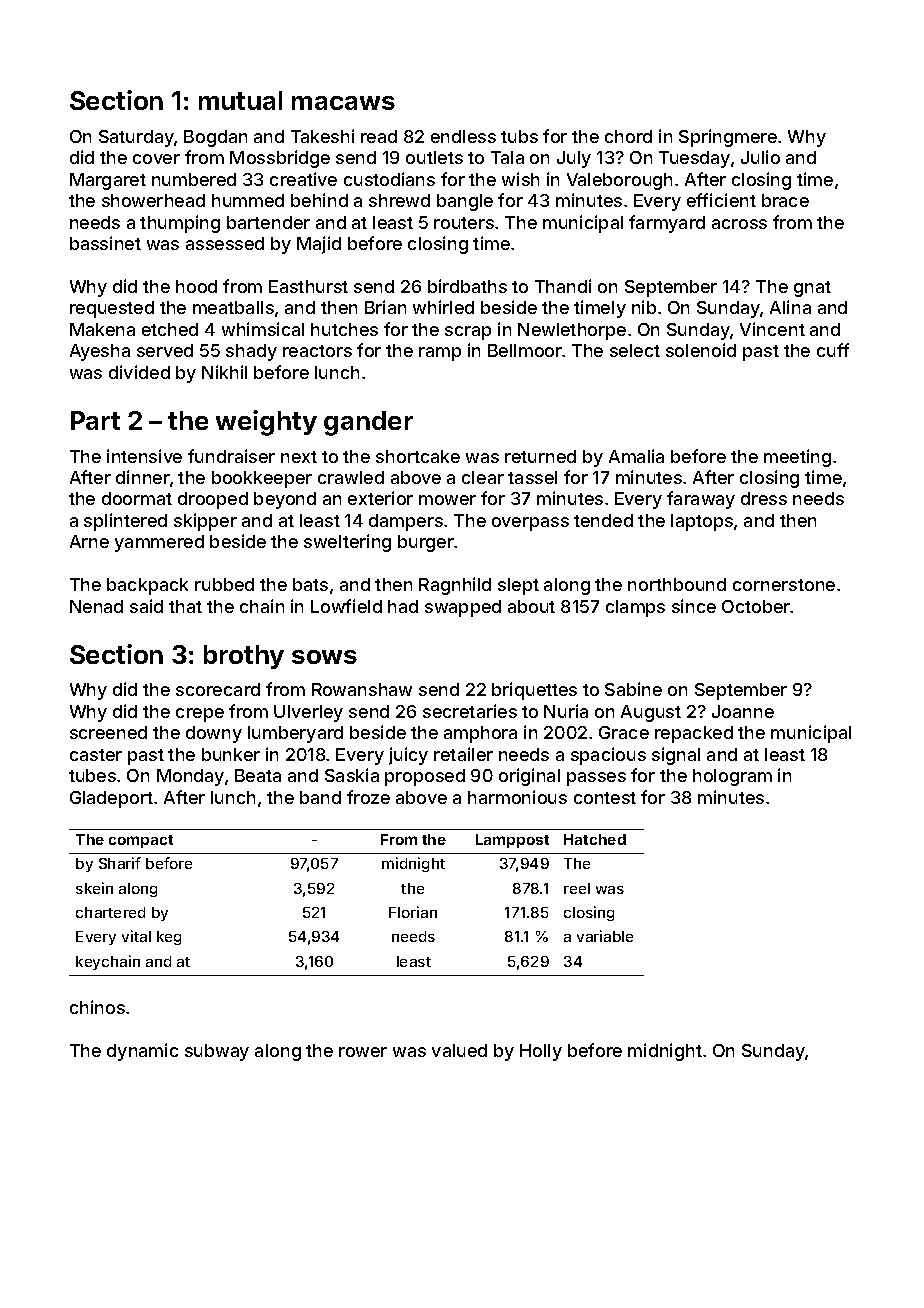  I want to click on hologram, so click(732, 777).
